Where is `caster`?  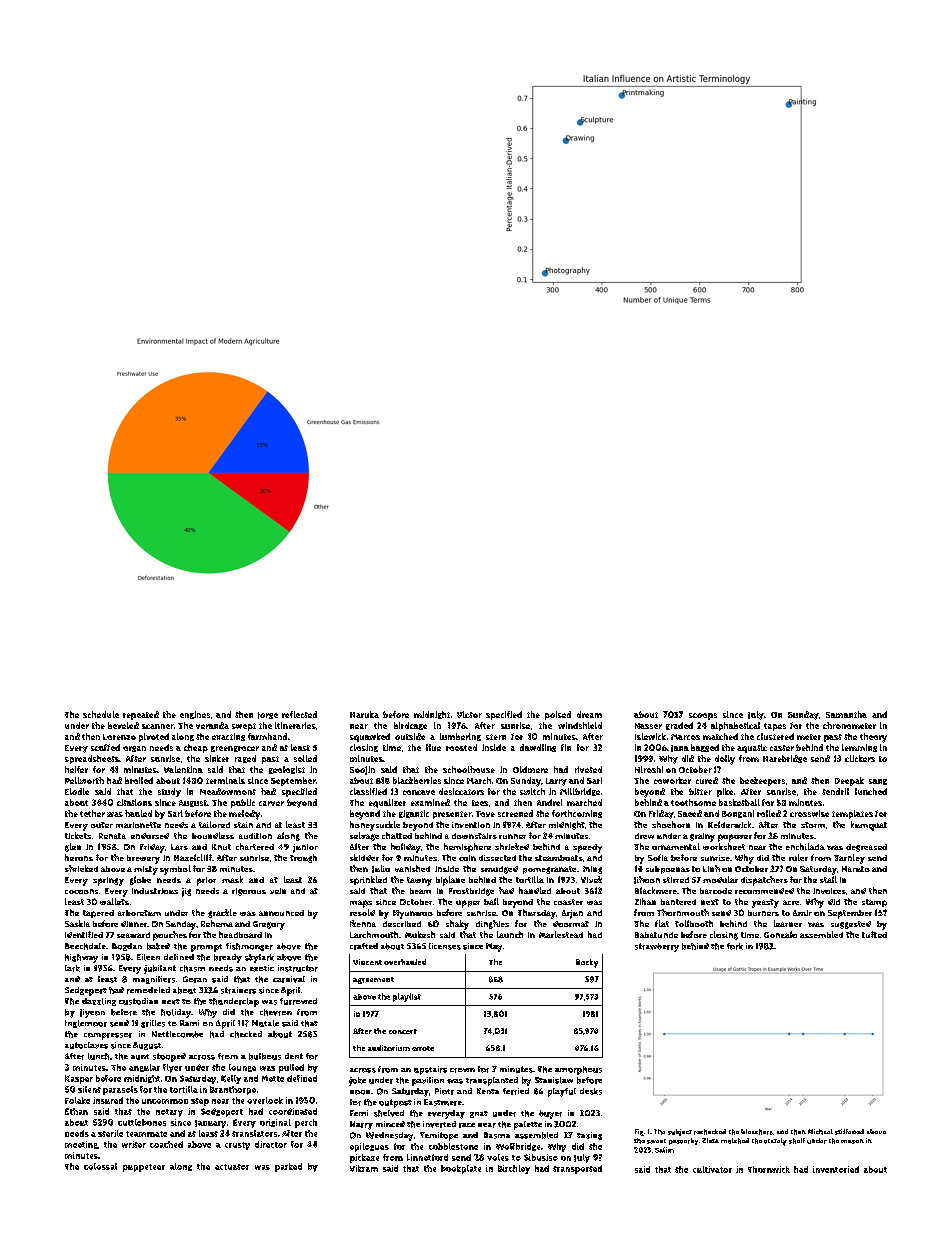
caster is located at coordinates (782, 748).
